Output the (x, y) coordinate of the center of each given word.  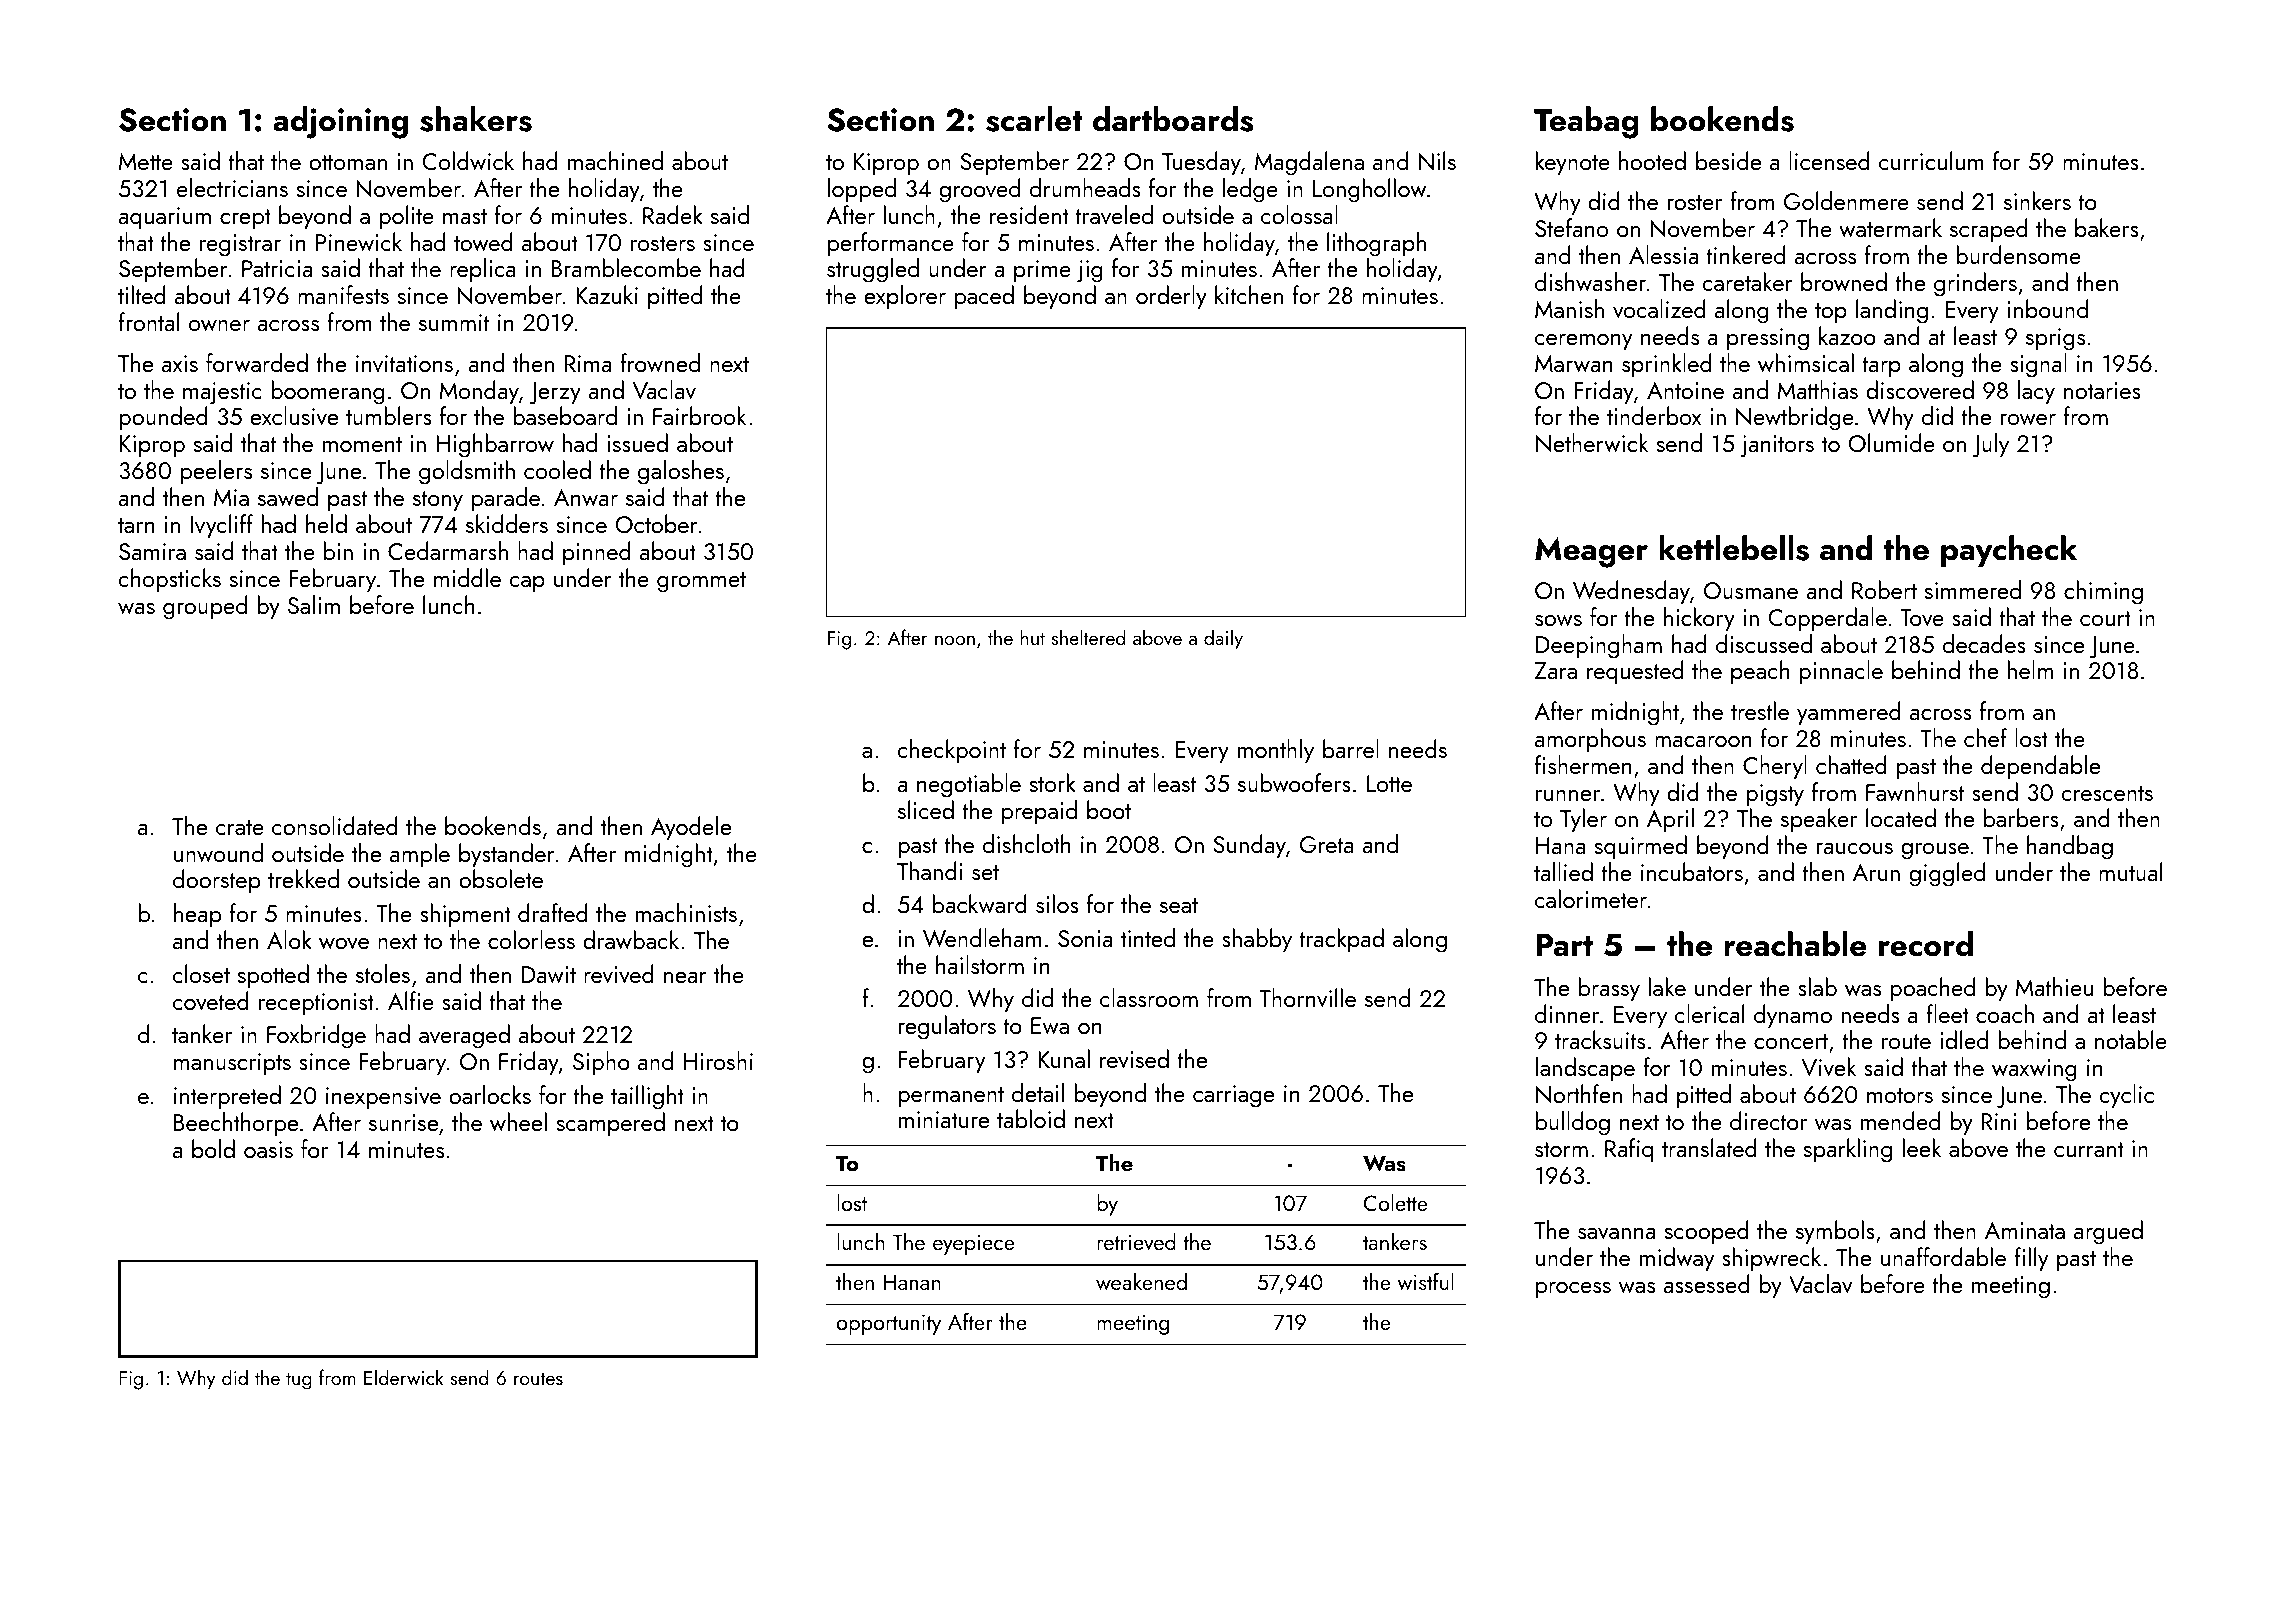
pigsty (1775, 795)
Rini (1998, 1121)
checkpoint (951, 751)
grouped (205, 607)
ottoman (348, 162)
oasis (268, 1149)
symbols (1835, 1232)
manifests (343, 294)
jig (1090, 271)
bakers (2107, 227)
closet (201, 973)
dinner (1567, 1013)
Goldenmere (1846, 200)
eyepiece (973, 1244)
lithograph (1376, 244)
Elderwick (404, 1377)
